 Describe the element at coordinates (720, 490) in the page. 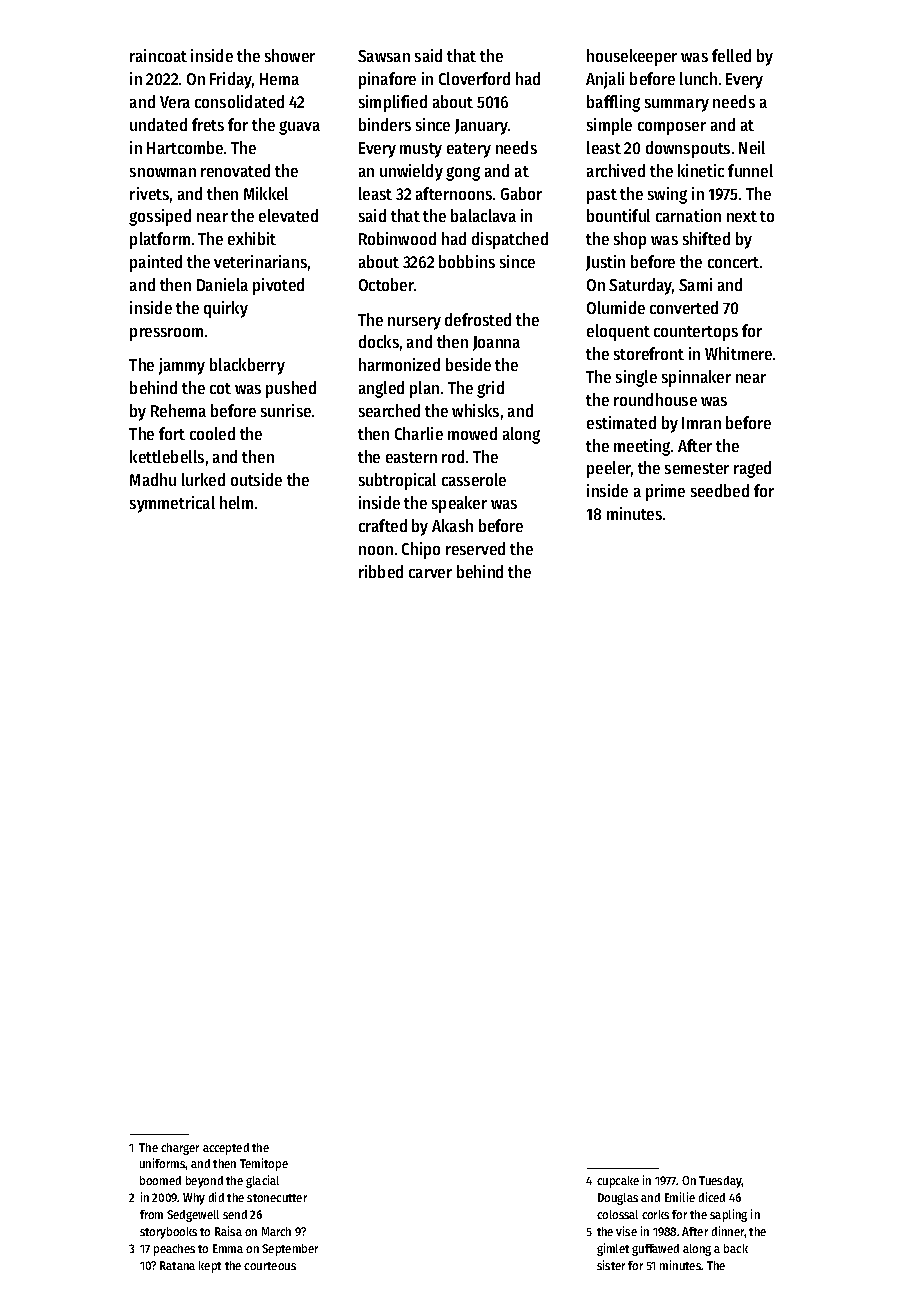

I see `seedbed` at that location.
